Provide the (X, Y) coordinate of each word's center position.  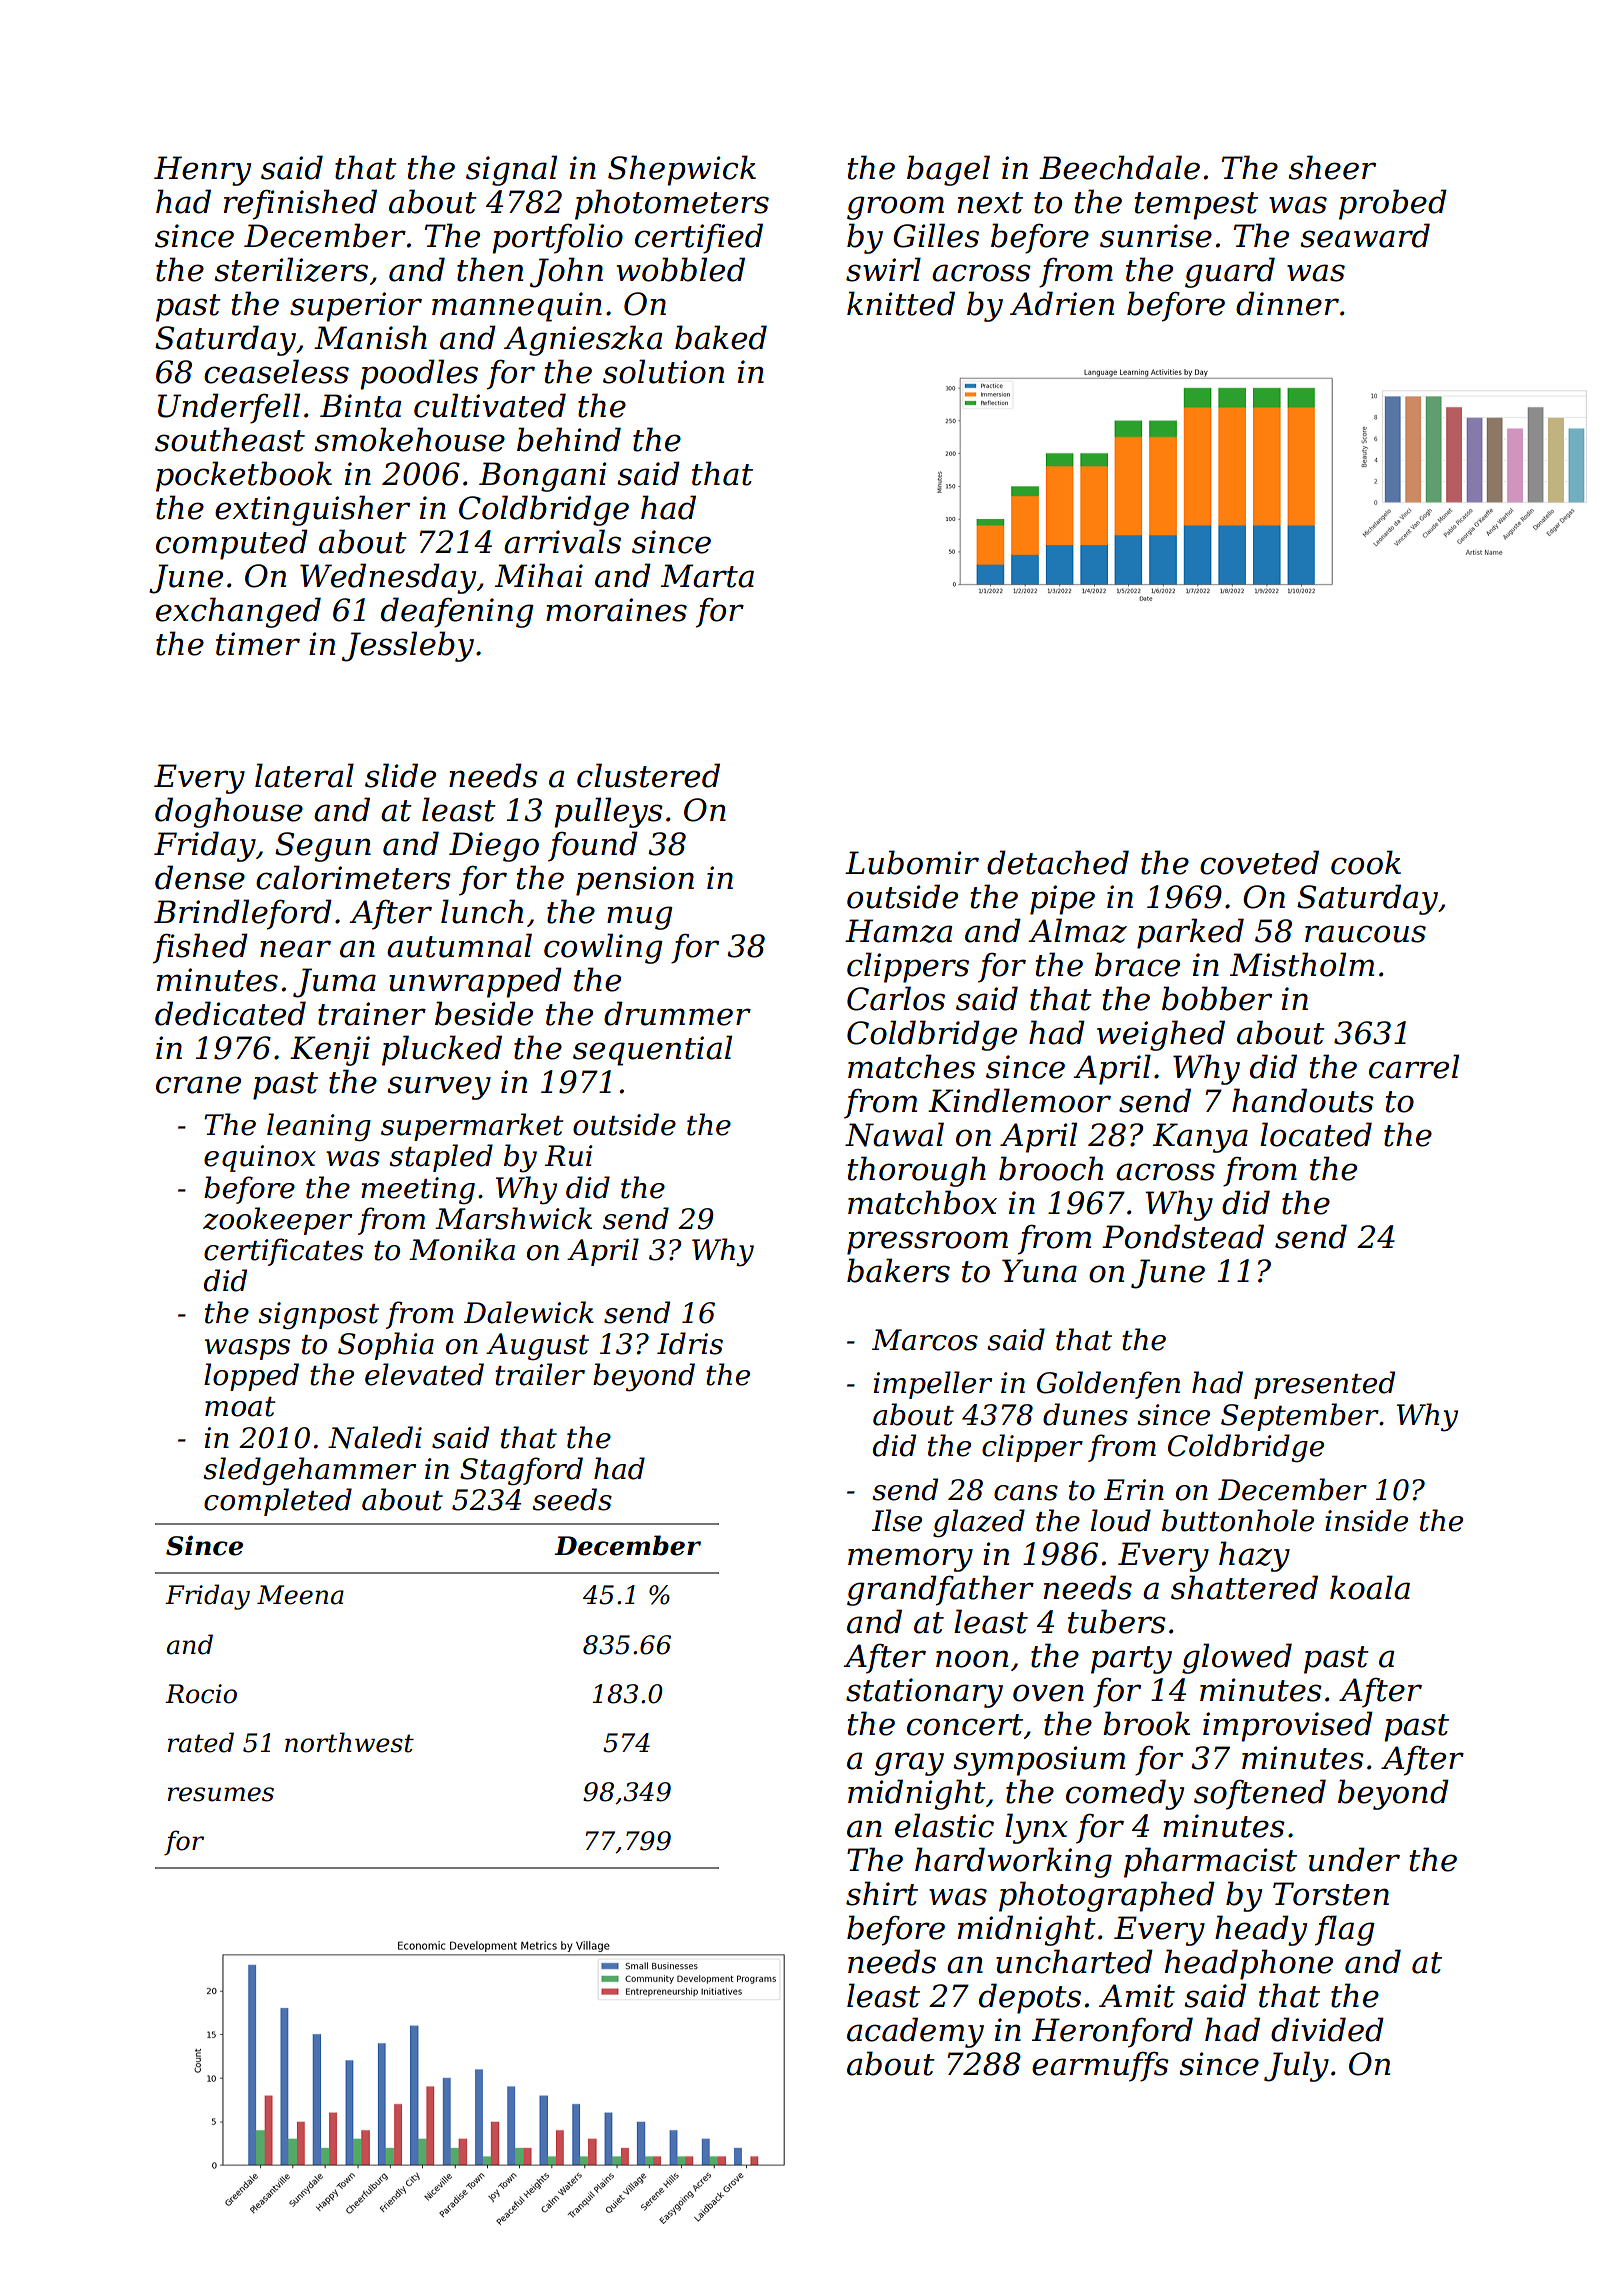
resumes (221, 1794)
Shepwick (682, 170)
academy (915, 2032)
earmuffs (1100, 2066)
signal (511, 170)
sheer (1332, 167)
